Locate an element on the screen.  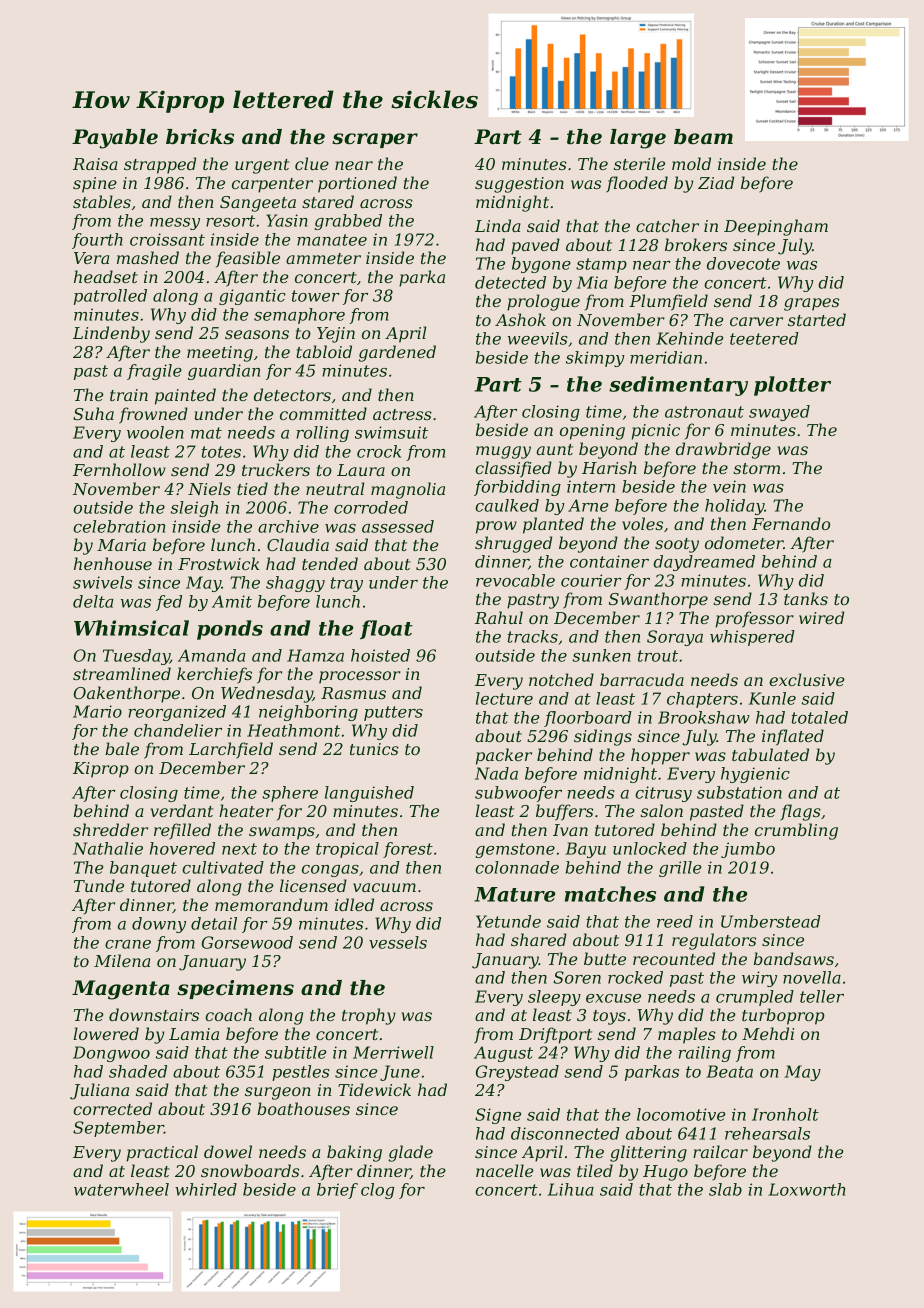
beam is located at coordinates (703, 137).
